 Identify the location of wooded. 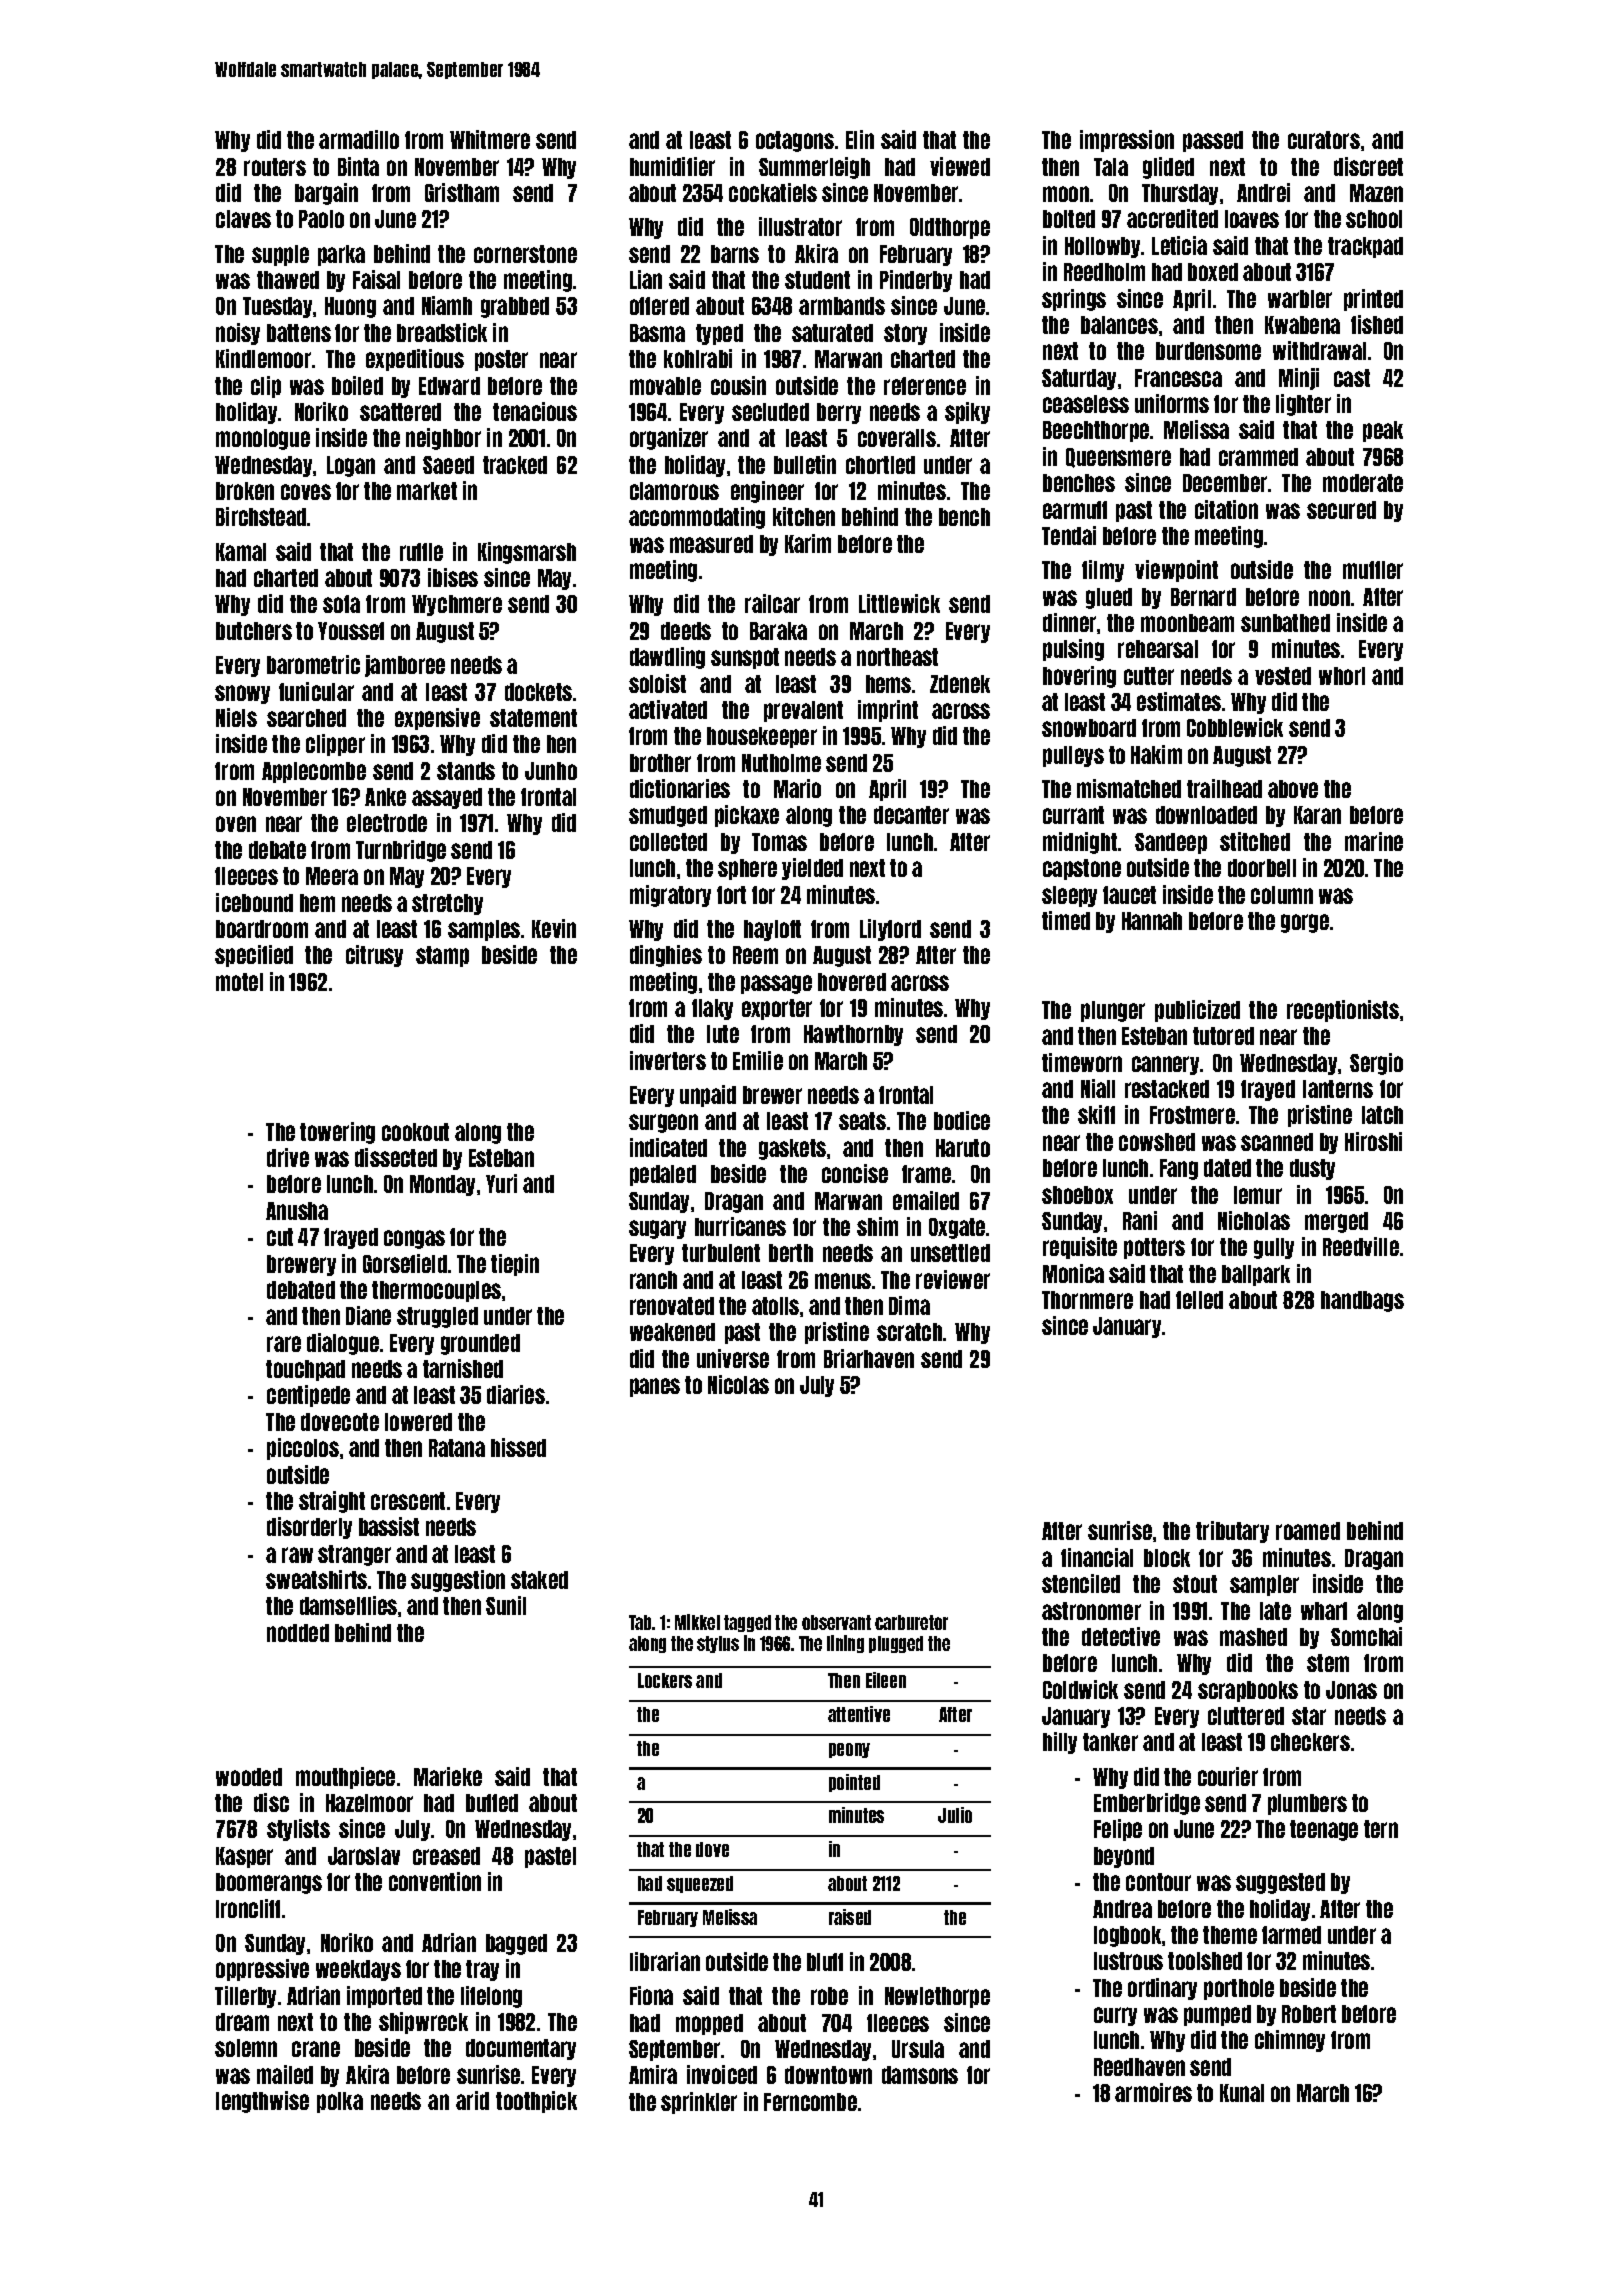
(249, 1777).
